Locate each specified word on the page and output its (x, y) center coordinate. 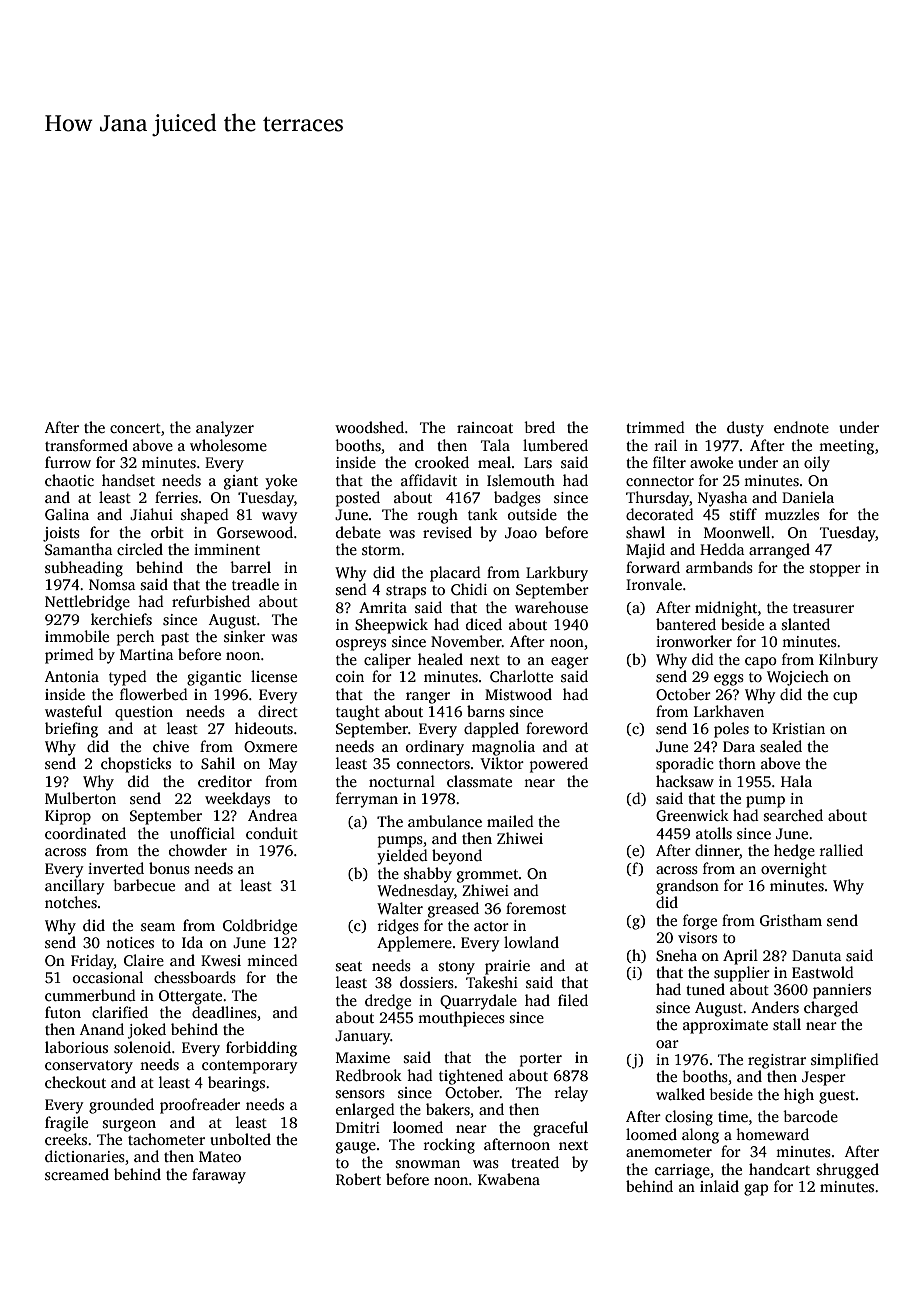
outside (532, 514)
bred (539, 427)
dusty (745, 429)
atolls (714, 833)
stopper (835, 570)
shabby (428, 875)
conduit (272, 833)
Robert (358, 1179)
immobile (77, 636)
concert (135, 428)
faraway (219, 1176)
